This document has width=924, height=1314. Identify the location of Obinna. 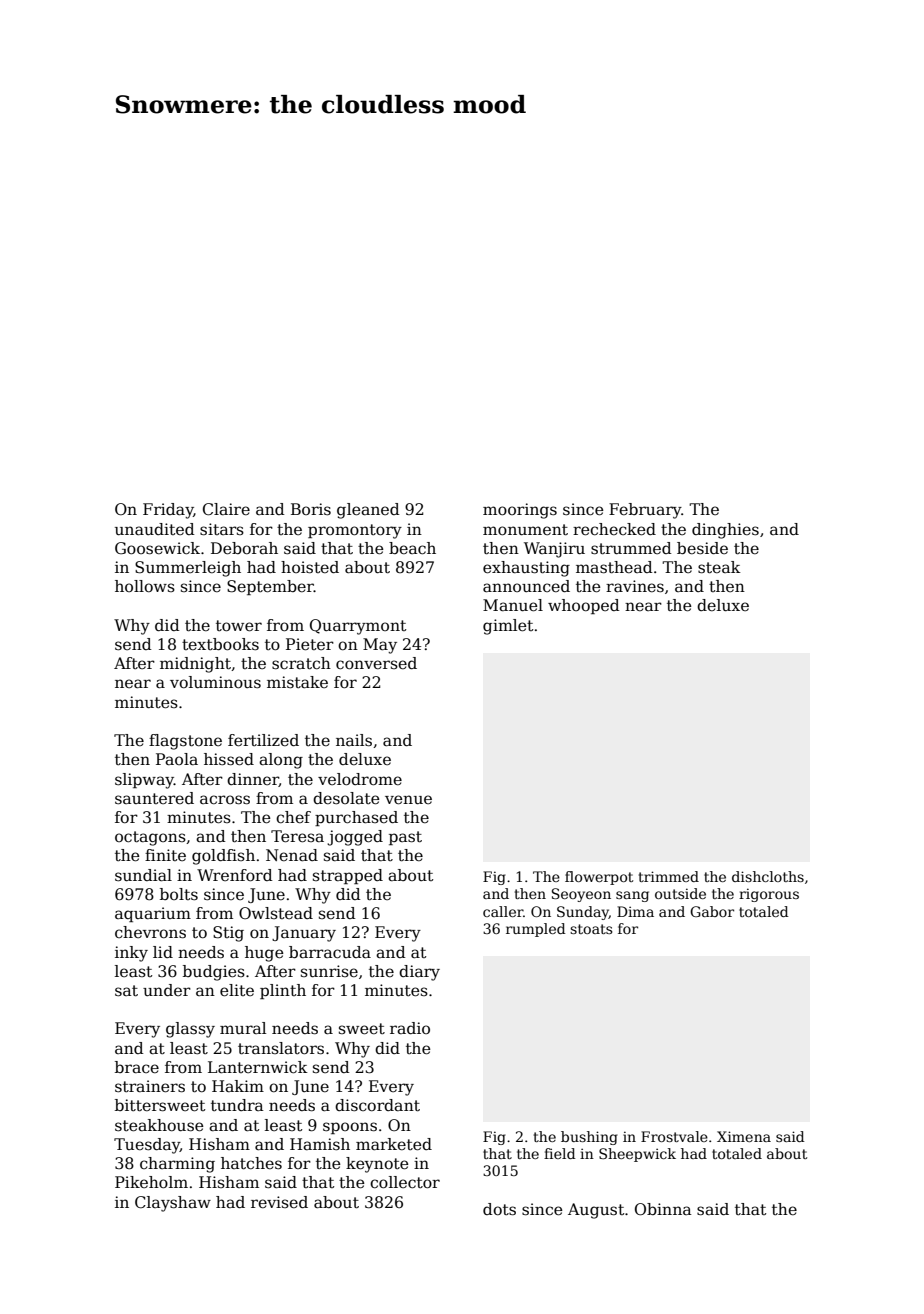
(663, 1209).
